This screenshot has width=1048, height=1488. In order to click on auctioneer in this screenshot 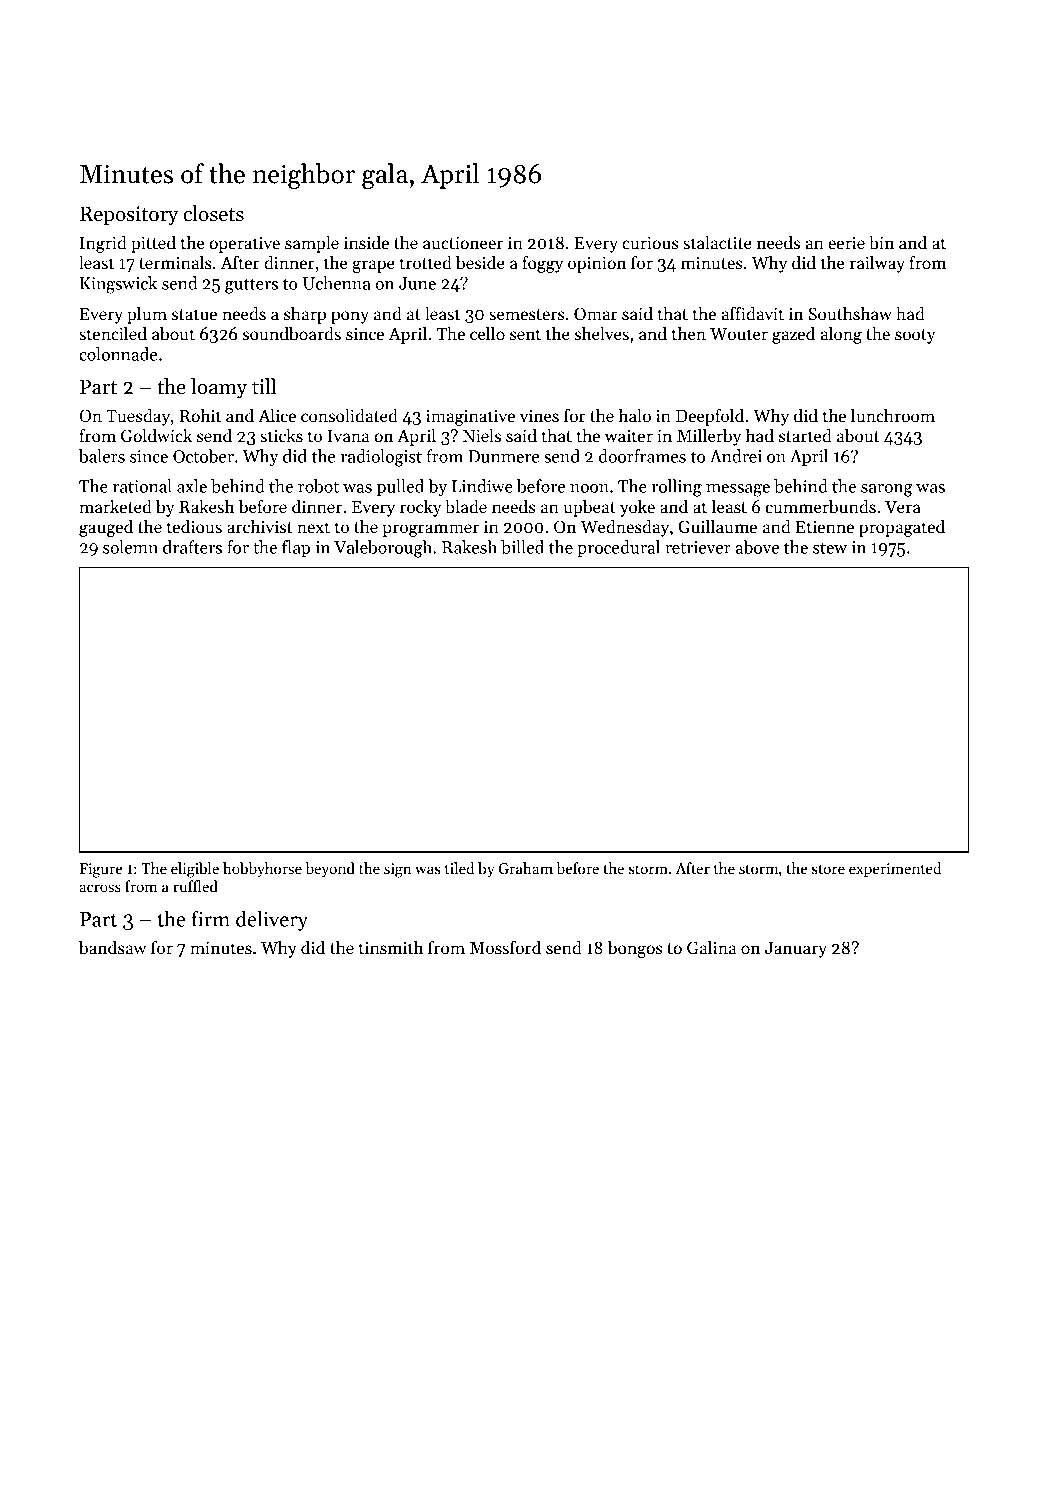, I will do `click(463, 243)`.
